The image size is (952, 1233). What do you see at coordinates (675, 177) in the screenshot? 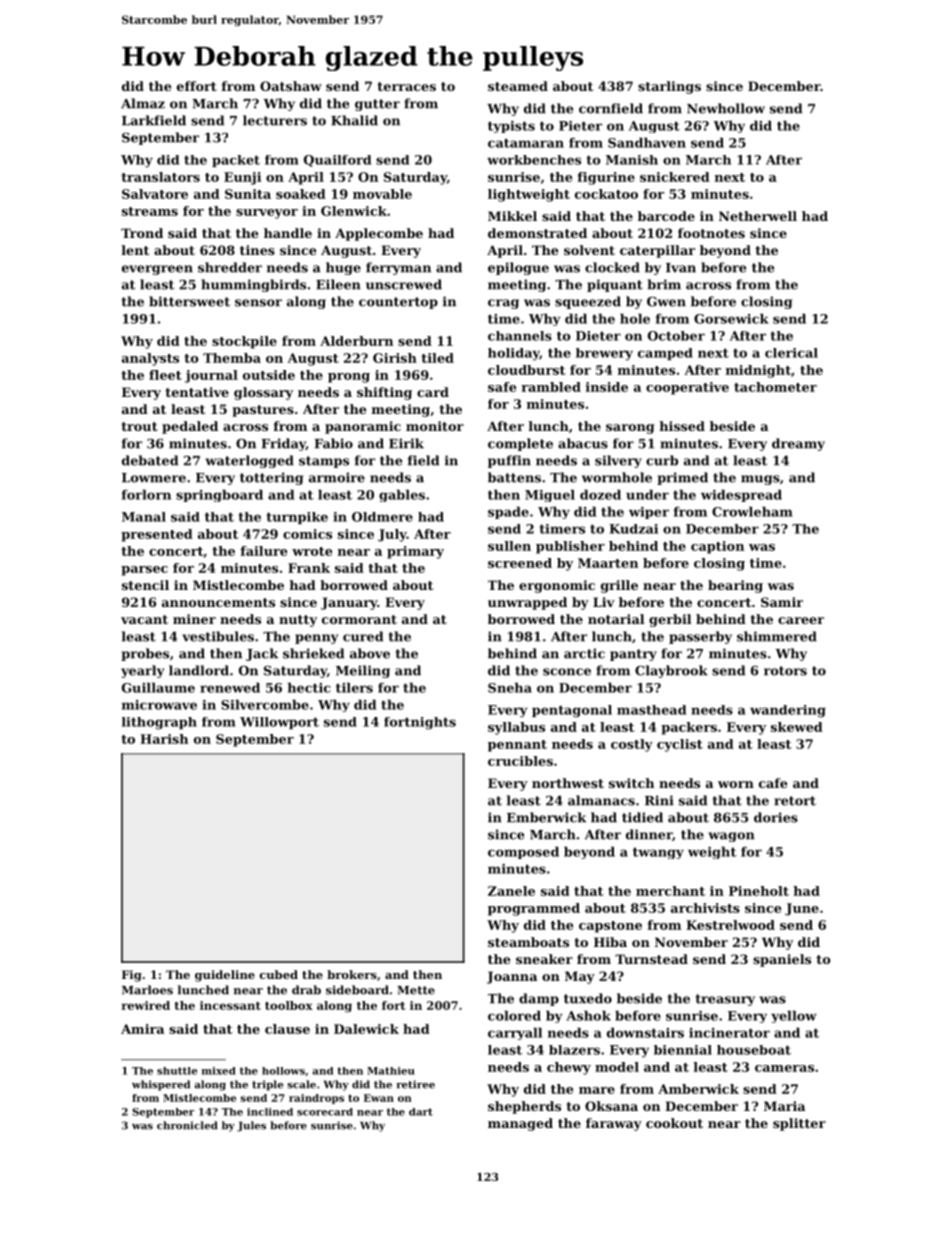
I see `snickered` at bounding box center [675, 177].
